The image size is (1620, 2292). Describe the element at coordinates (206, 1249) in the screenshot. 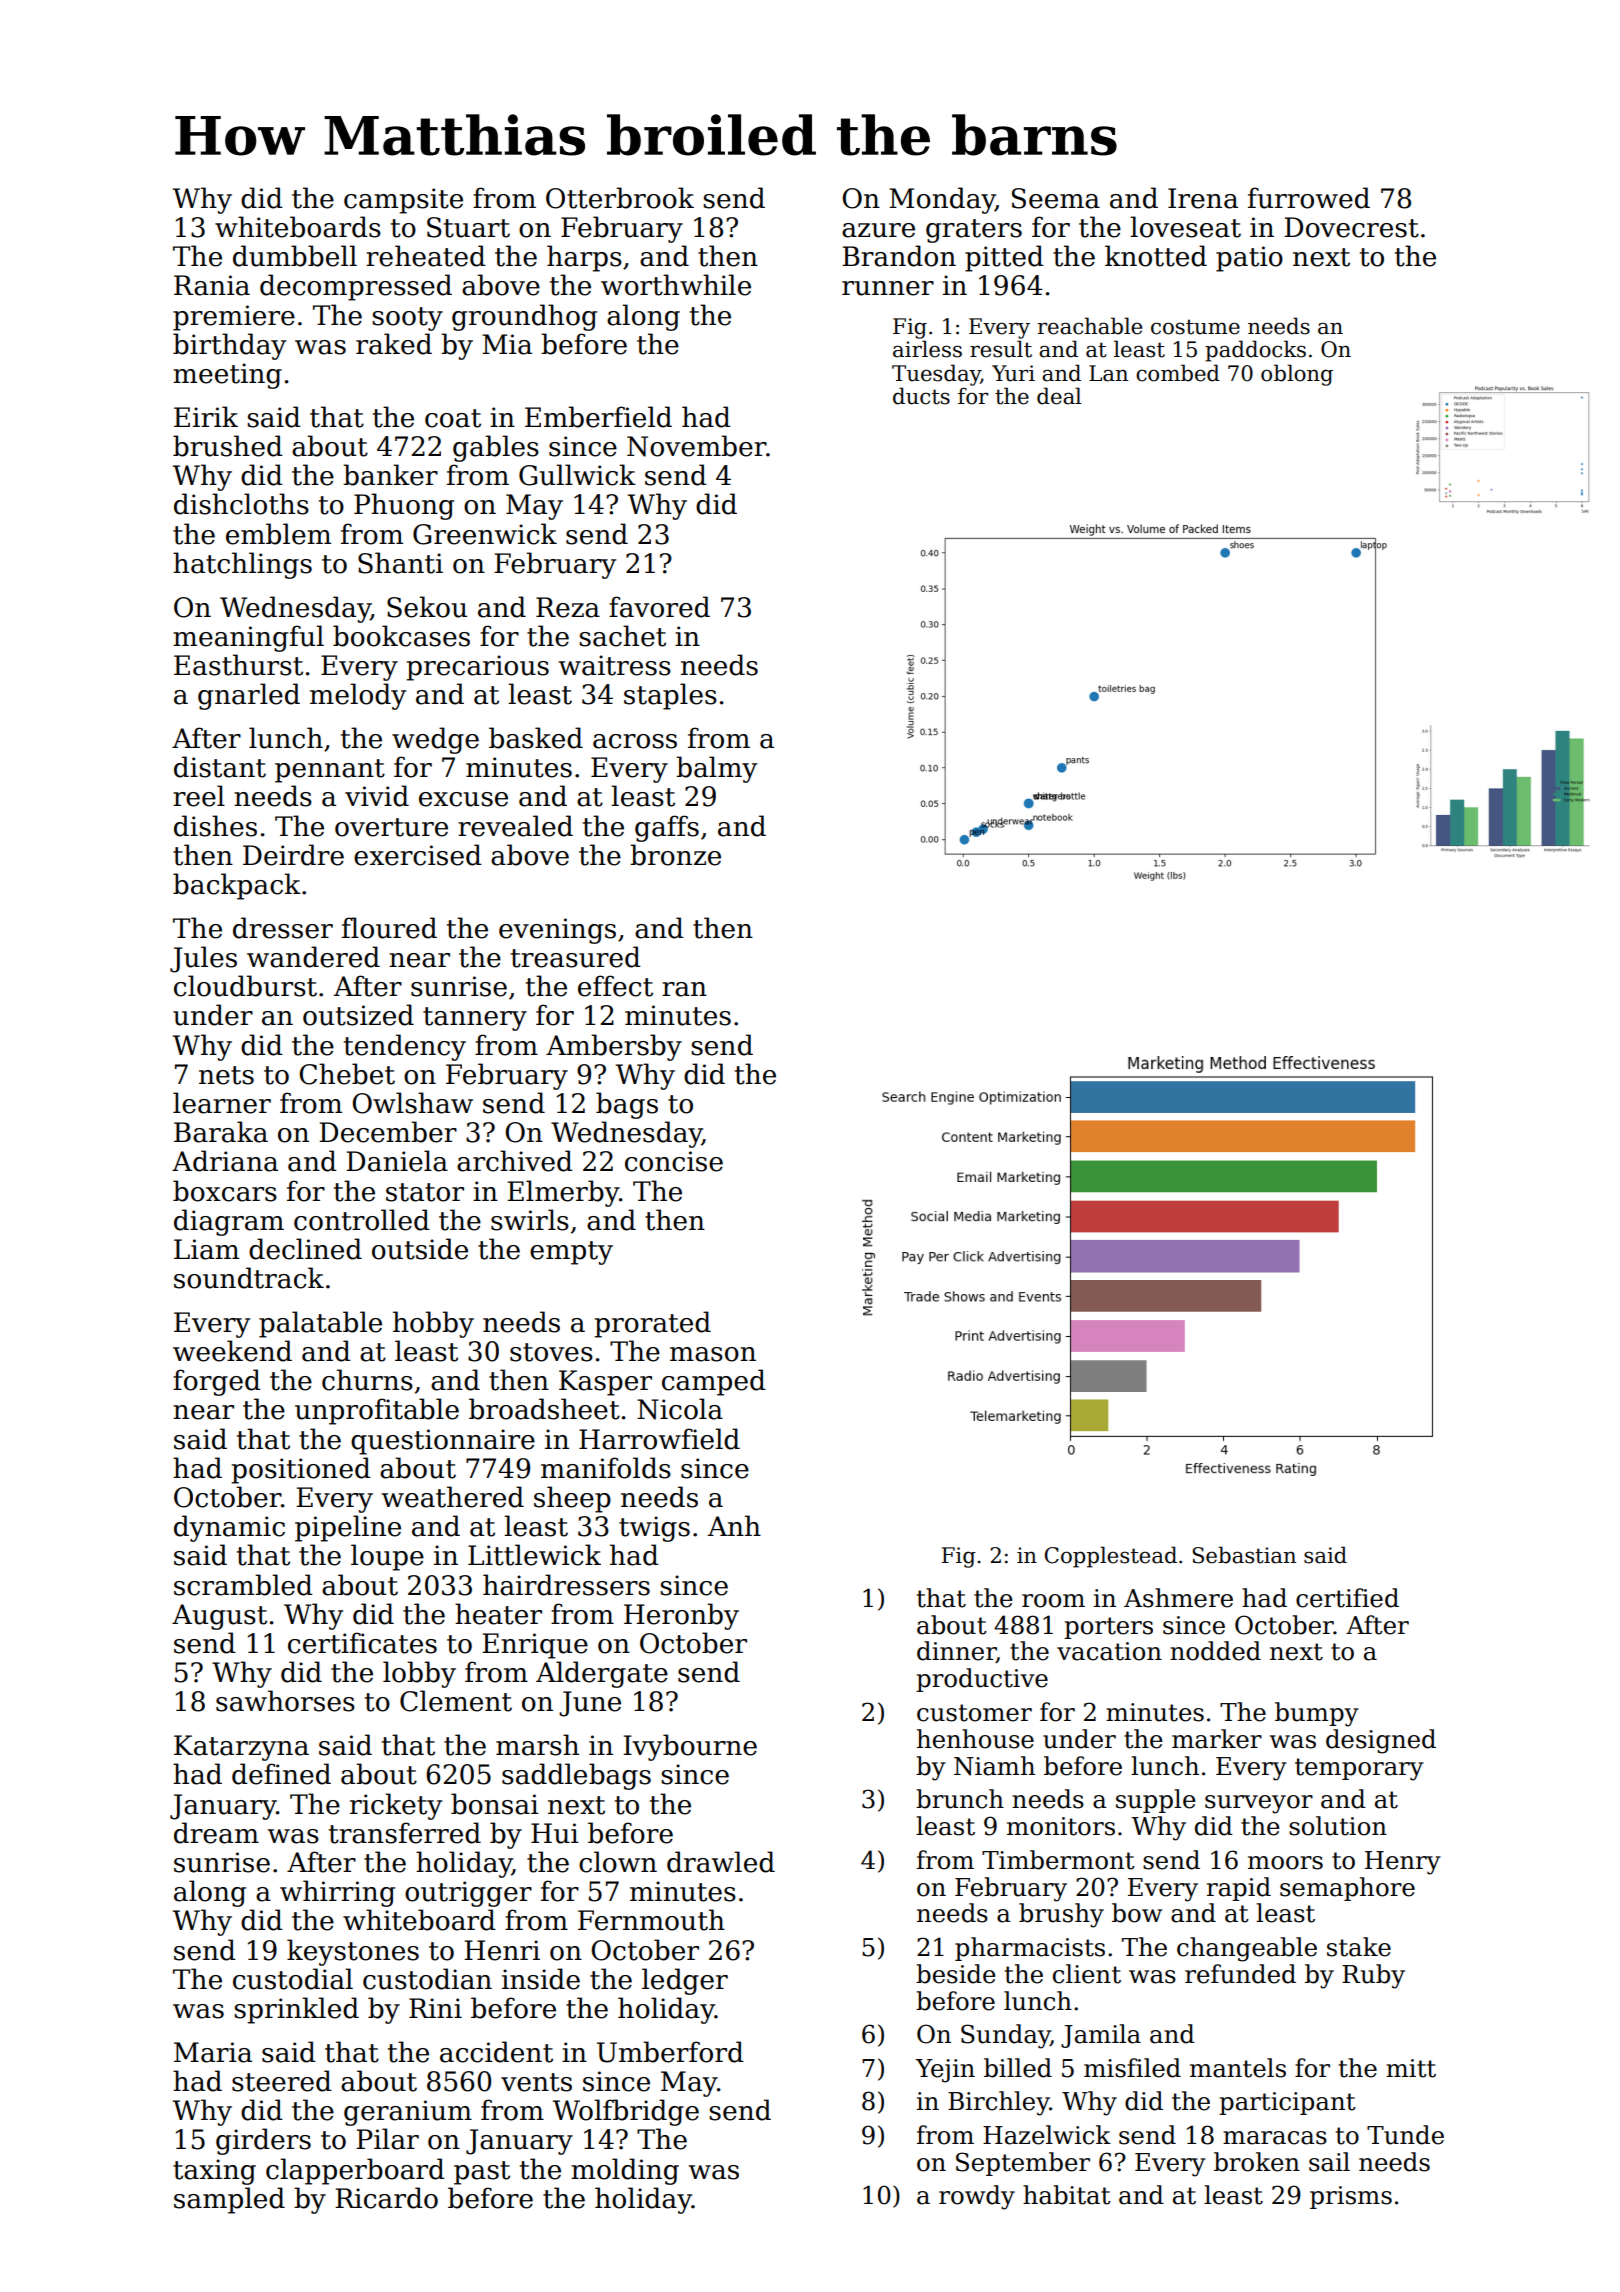

I see `Liam` at that location.
